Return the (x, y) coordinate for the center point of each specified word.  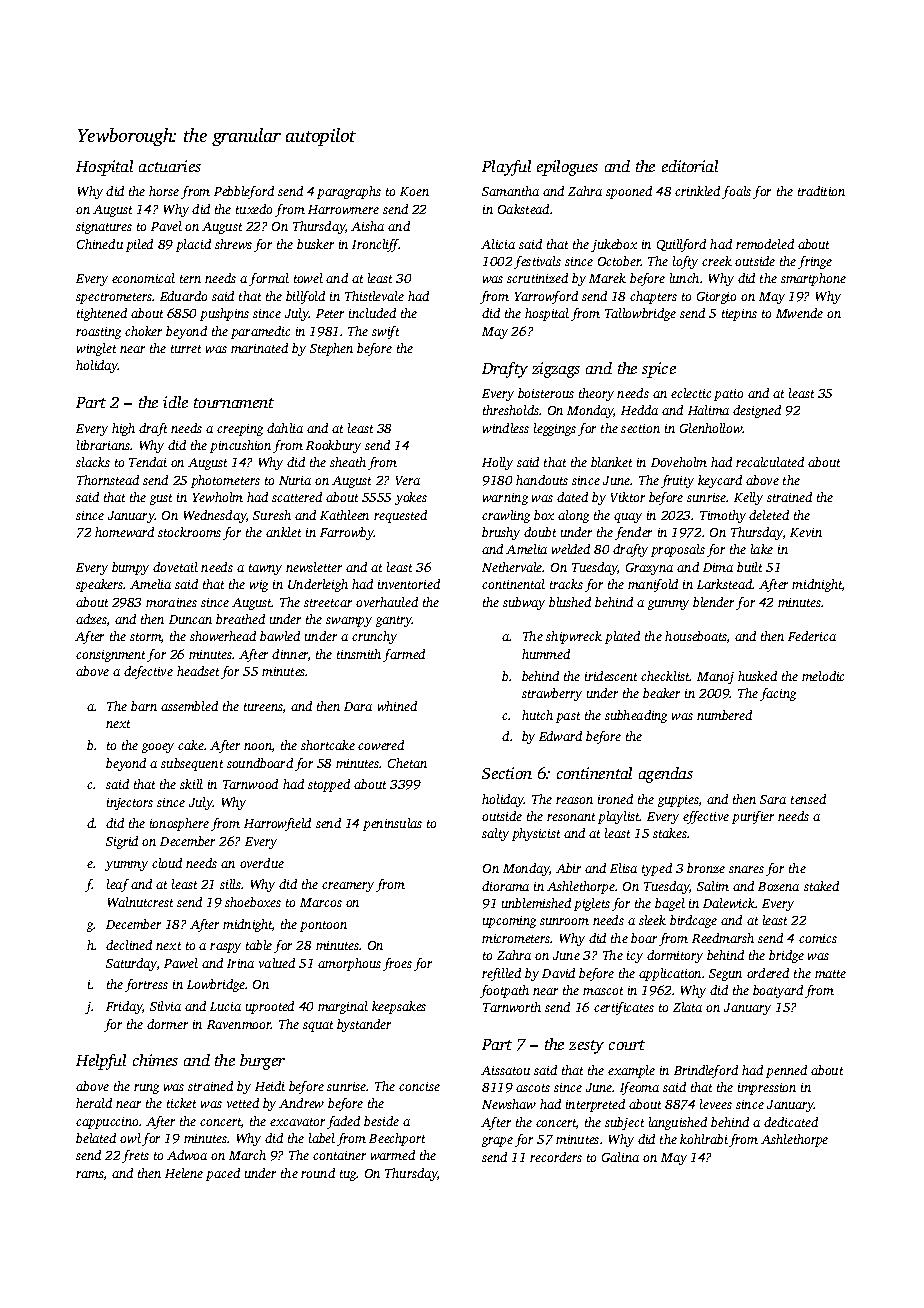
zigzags (556, 370)
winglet (96, 349)
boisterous (546, 393)
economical (143, 278)
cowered (381, 745)
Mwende (799, 313)
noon (258, 746)
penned (786, 1071)
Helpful (101, 1062)
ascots (533, 1088)
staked (821, 886)
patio (728, 395)
